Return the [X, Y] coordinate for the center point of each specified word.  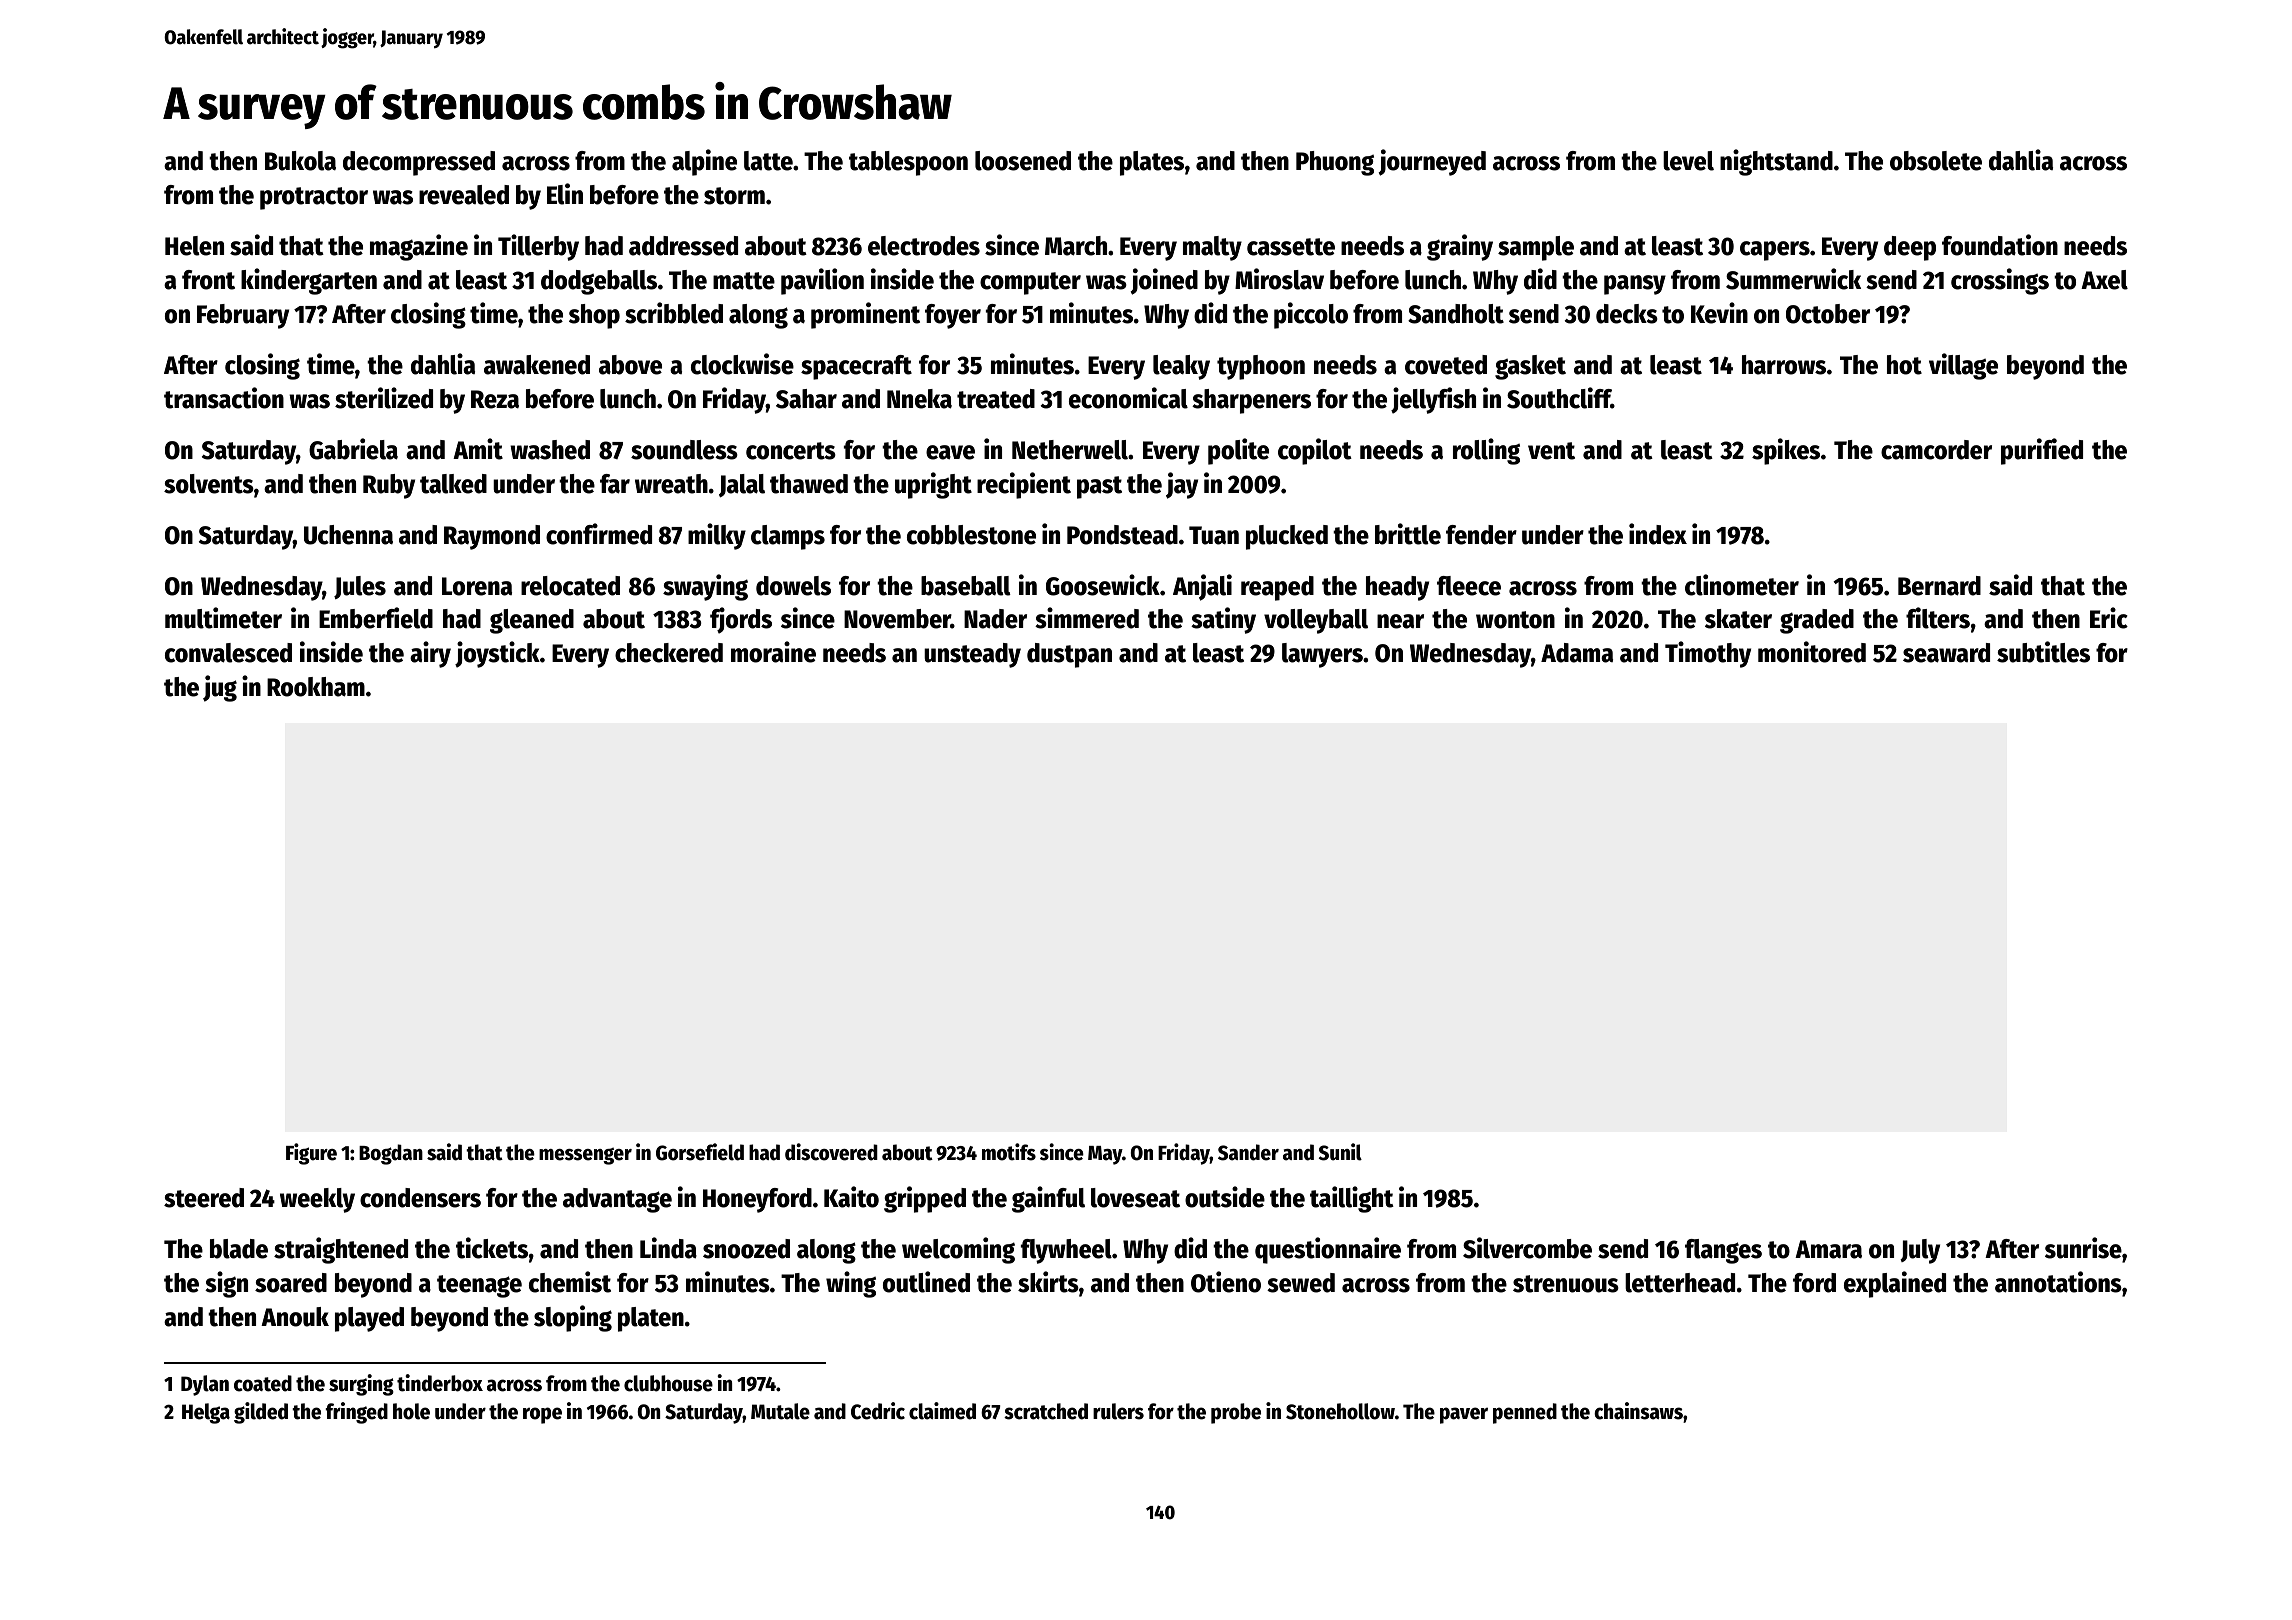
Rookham [316, 687]
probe [1236, 1413]
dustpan [1069, 655]
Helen [194, 246]
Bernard [1939, 586]
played [369, 1319]
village [1963, 366]
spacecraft [856, 367]
